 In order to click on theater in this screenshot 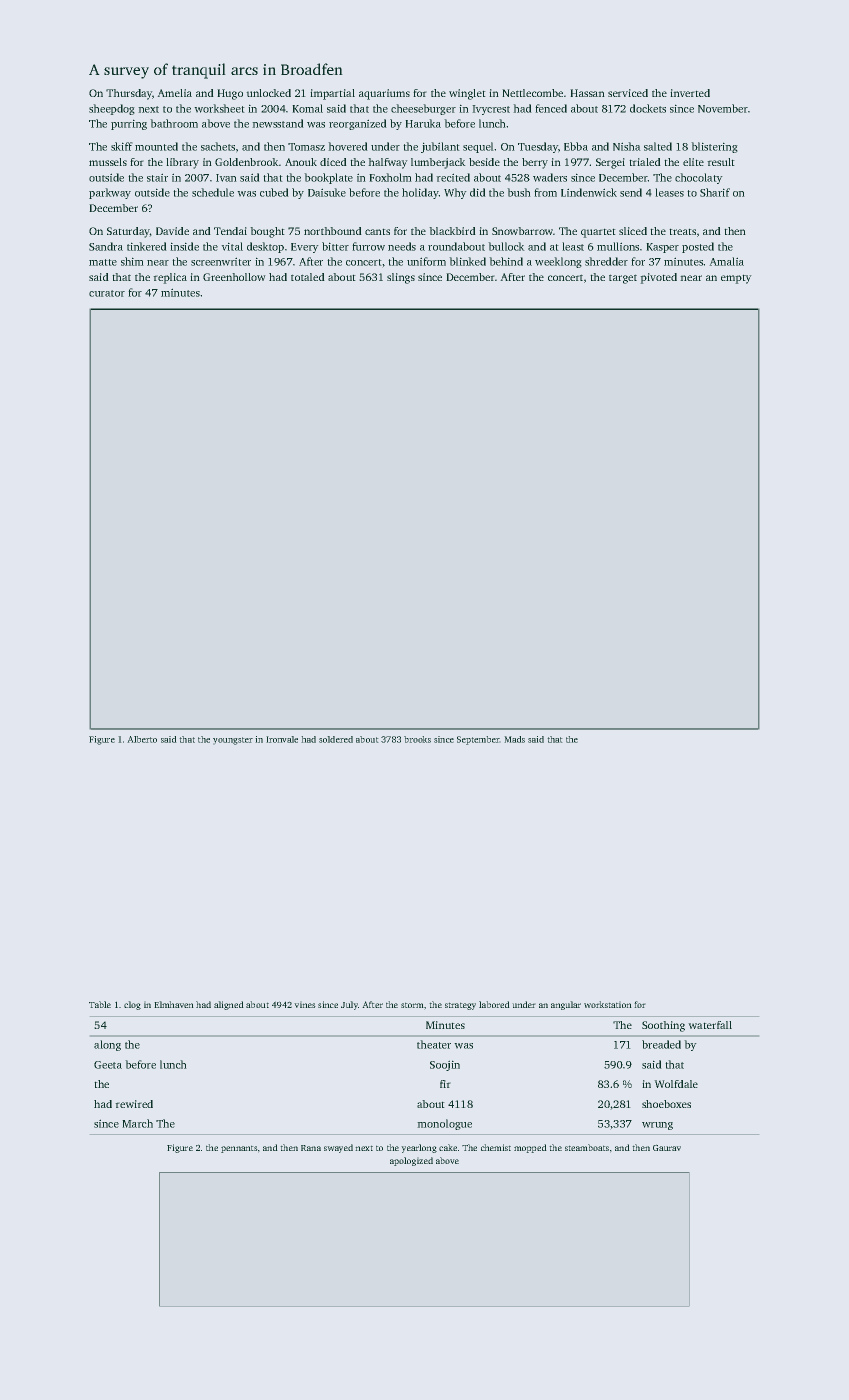, I will do `click(434, 1044)`.
